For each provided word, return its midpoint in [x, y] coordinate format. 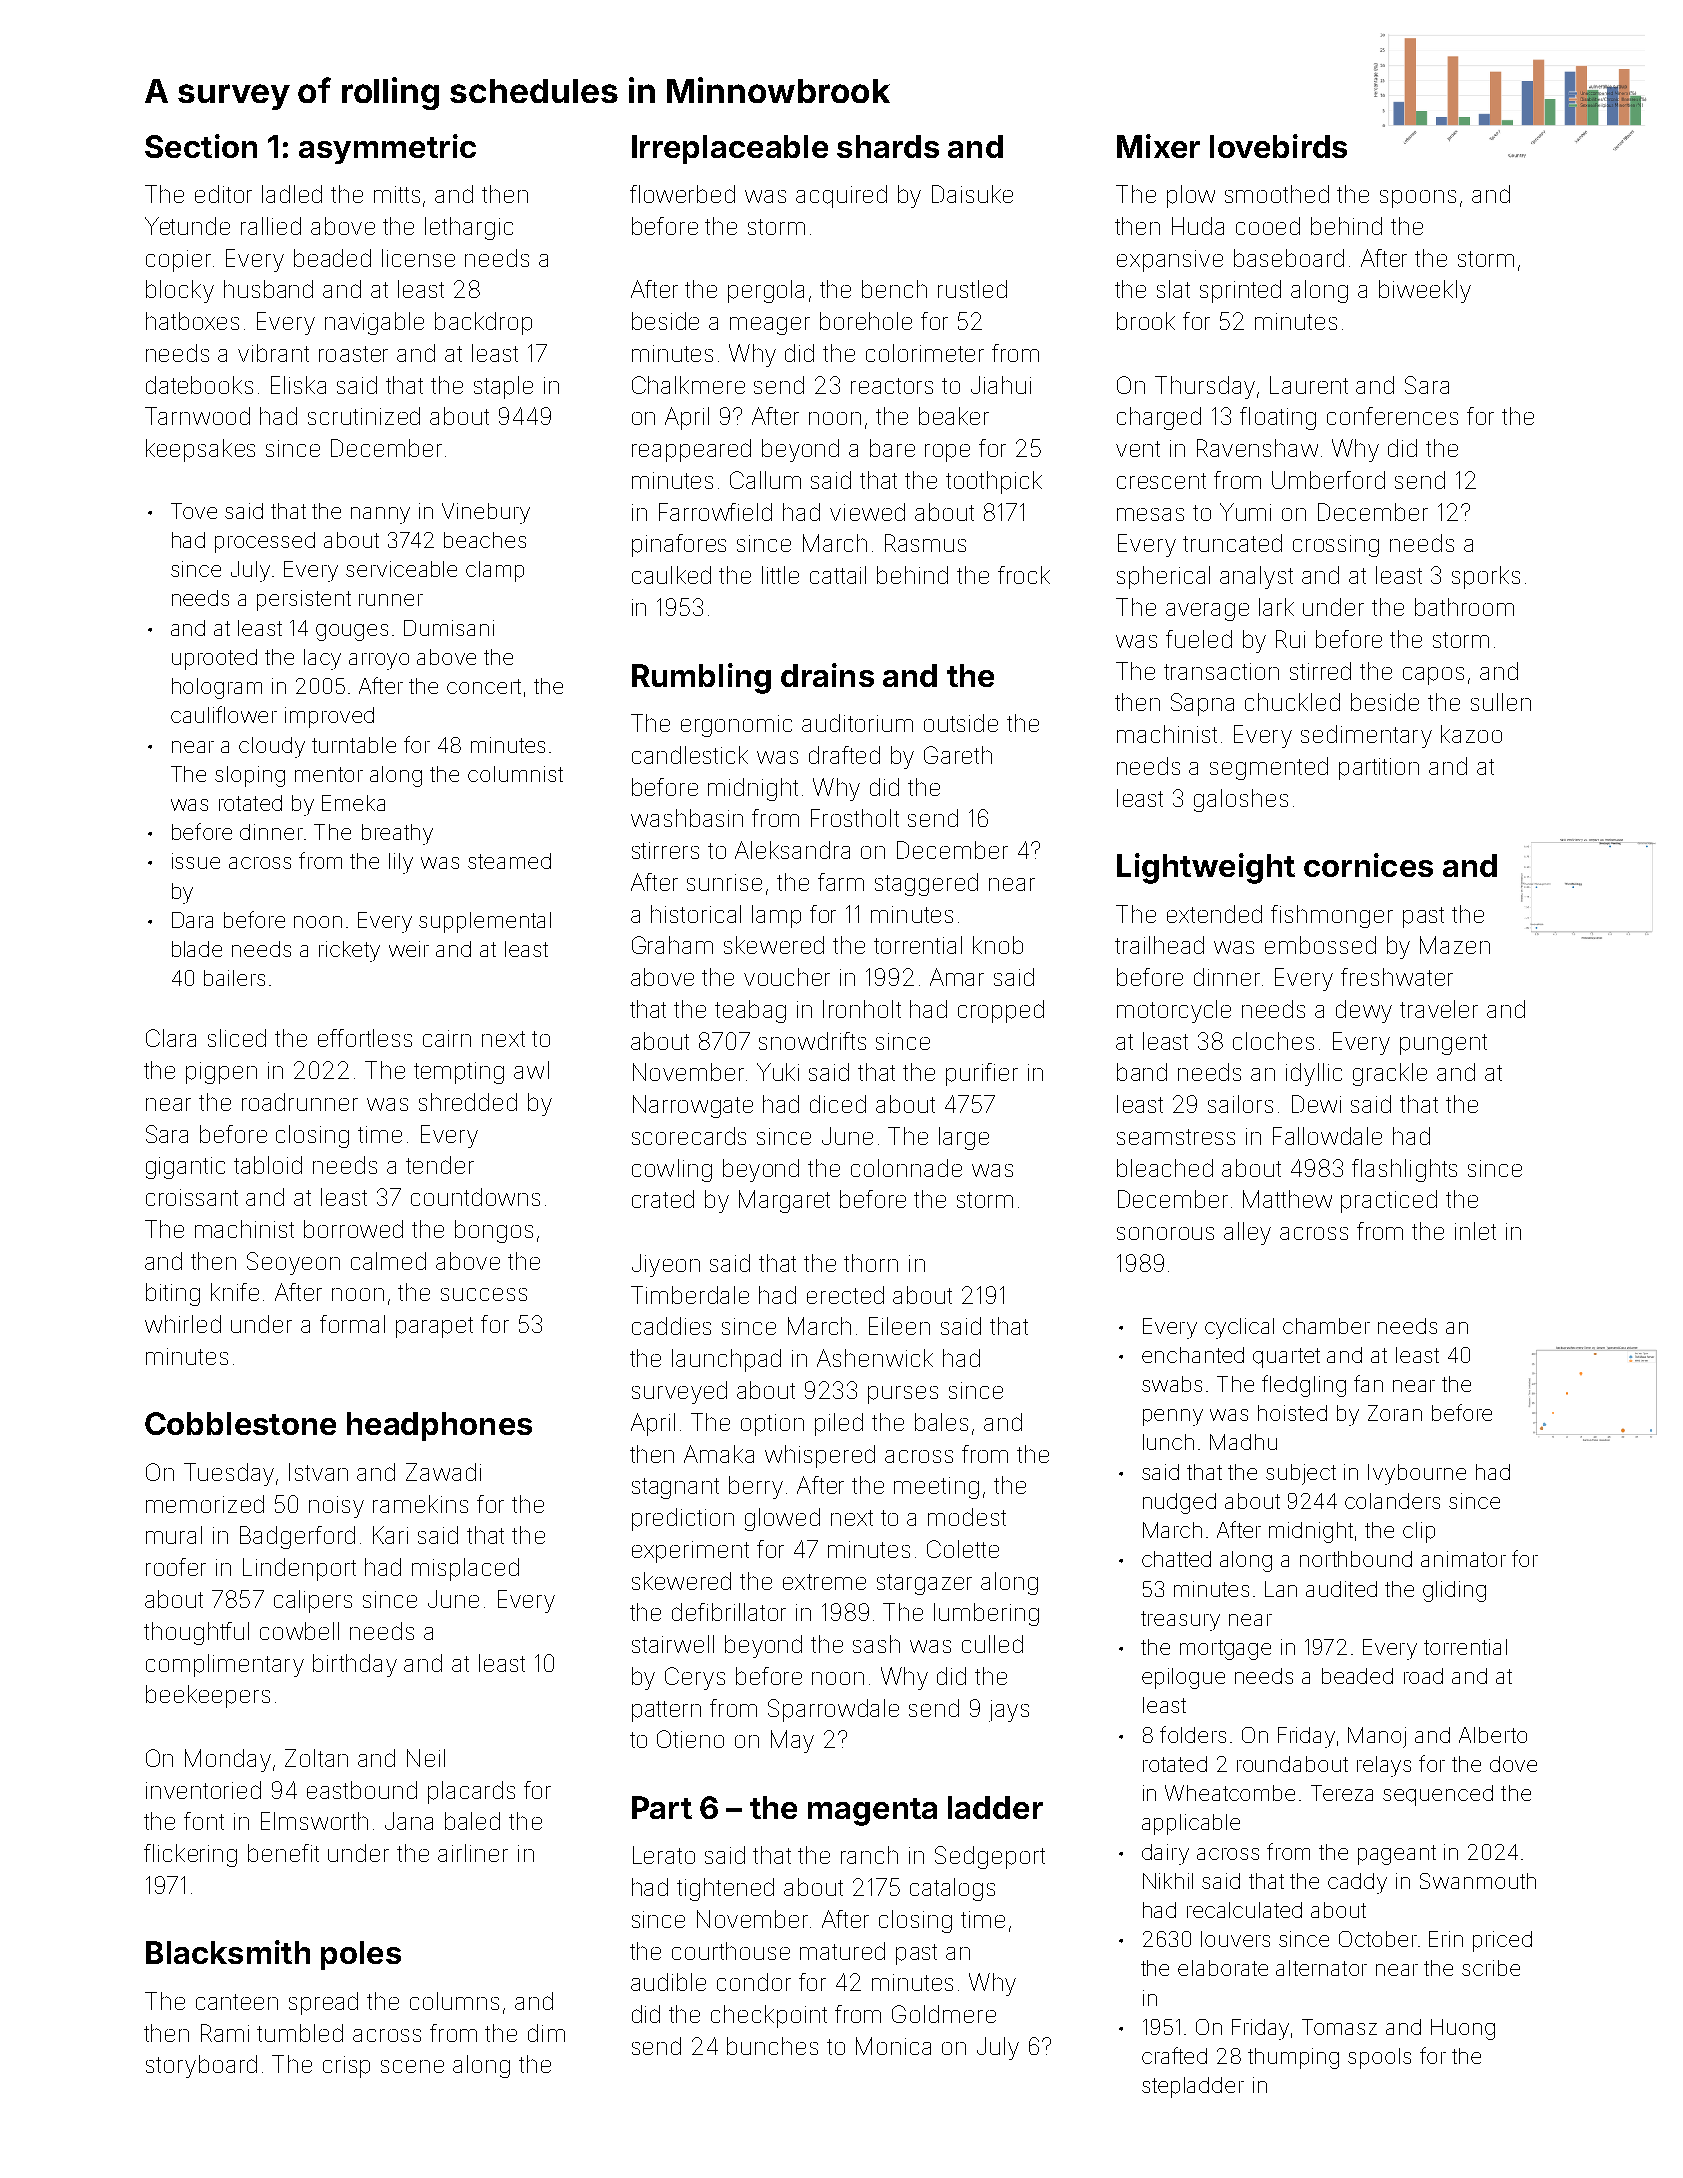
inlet [1475, 1231]
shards [888, 146]
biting [173, 1294]
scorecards [689, 1136]
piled [839, 1424]
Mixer [1158, 146]
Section [201, 146]
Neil [426, 1758]
